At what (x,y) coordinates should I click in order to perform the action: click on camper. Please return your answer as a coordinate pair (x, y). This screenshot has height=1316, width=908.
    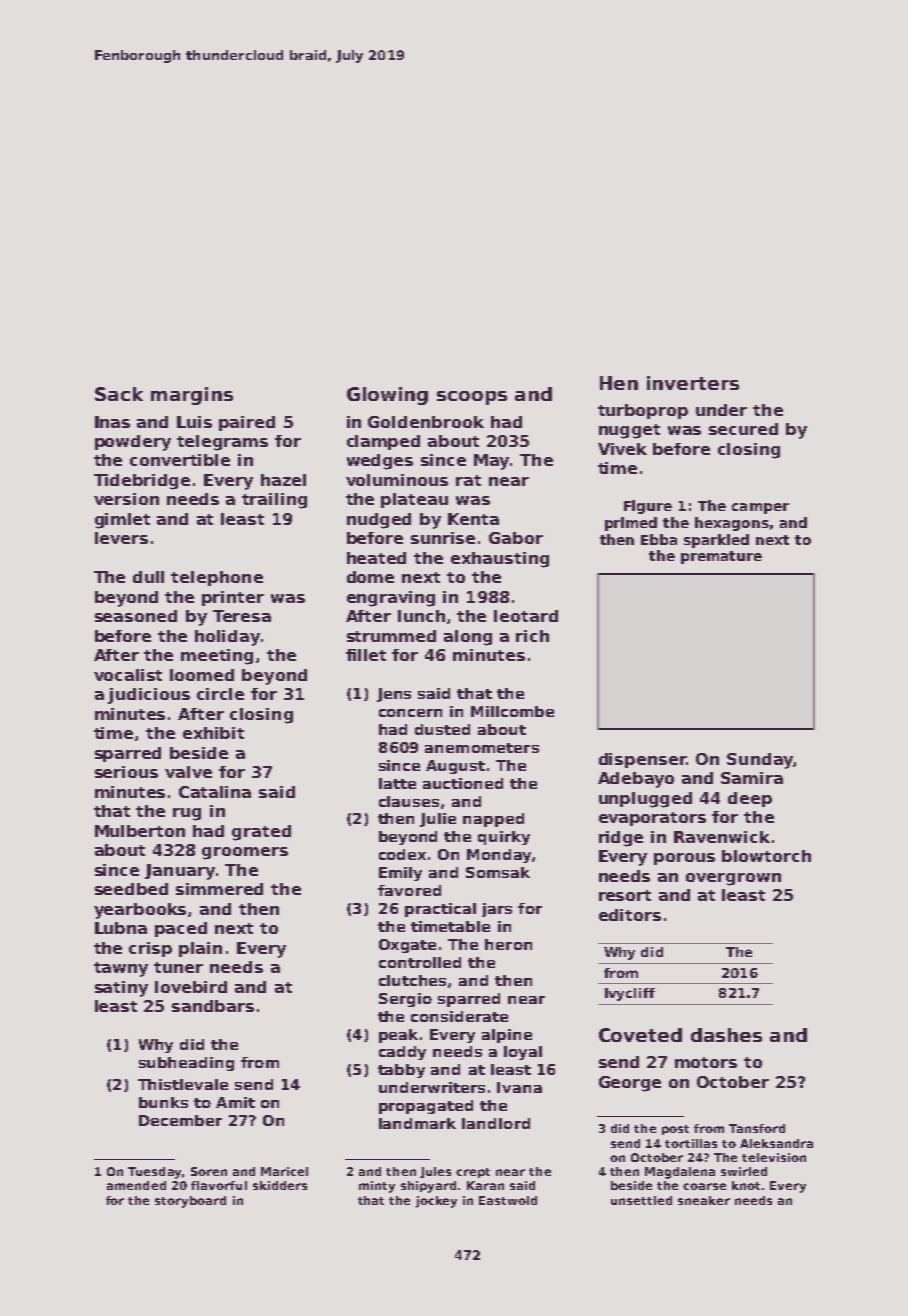
    Looking at the image, I should click on (760, 508).
